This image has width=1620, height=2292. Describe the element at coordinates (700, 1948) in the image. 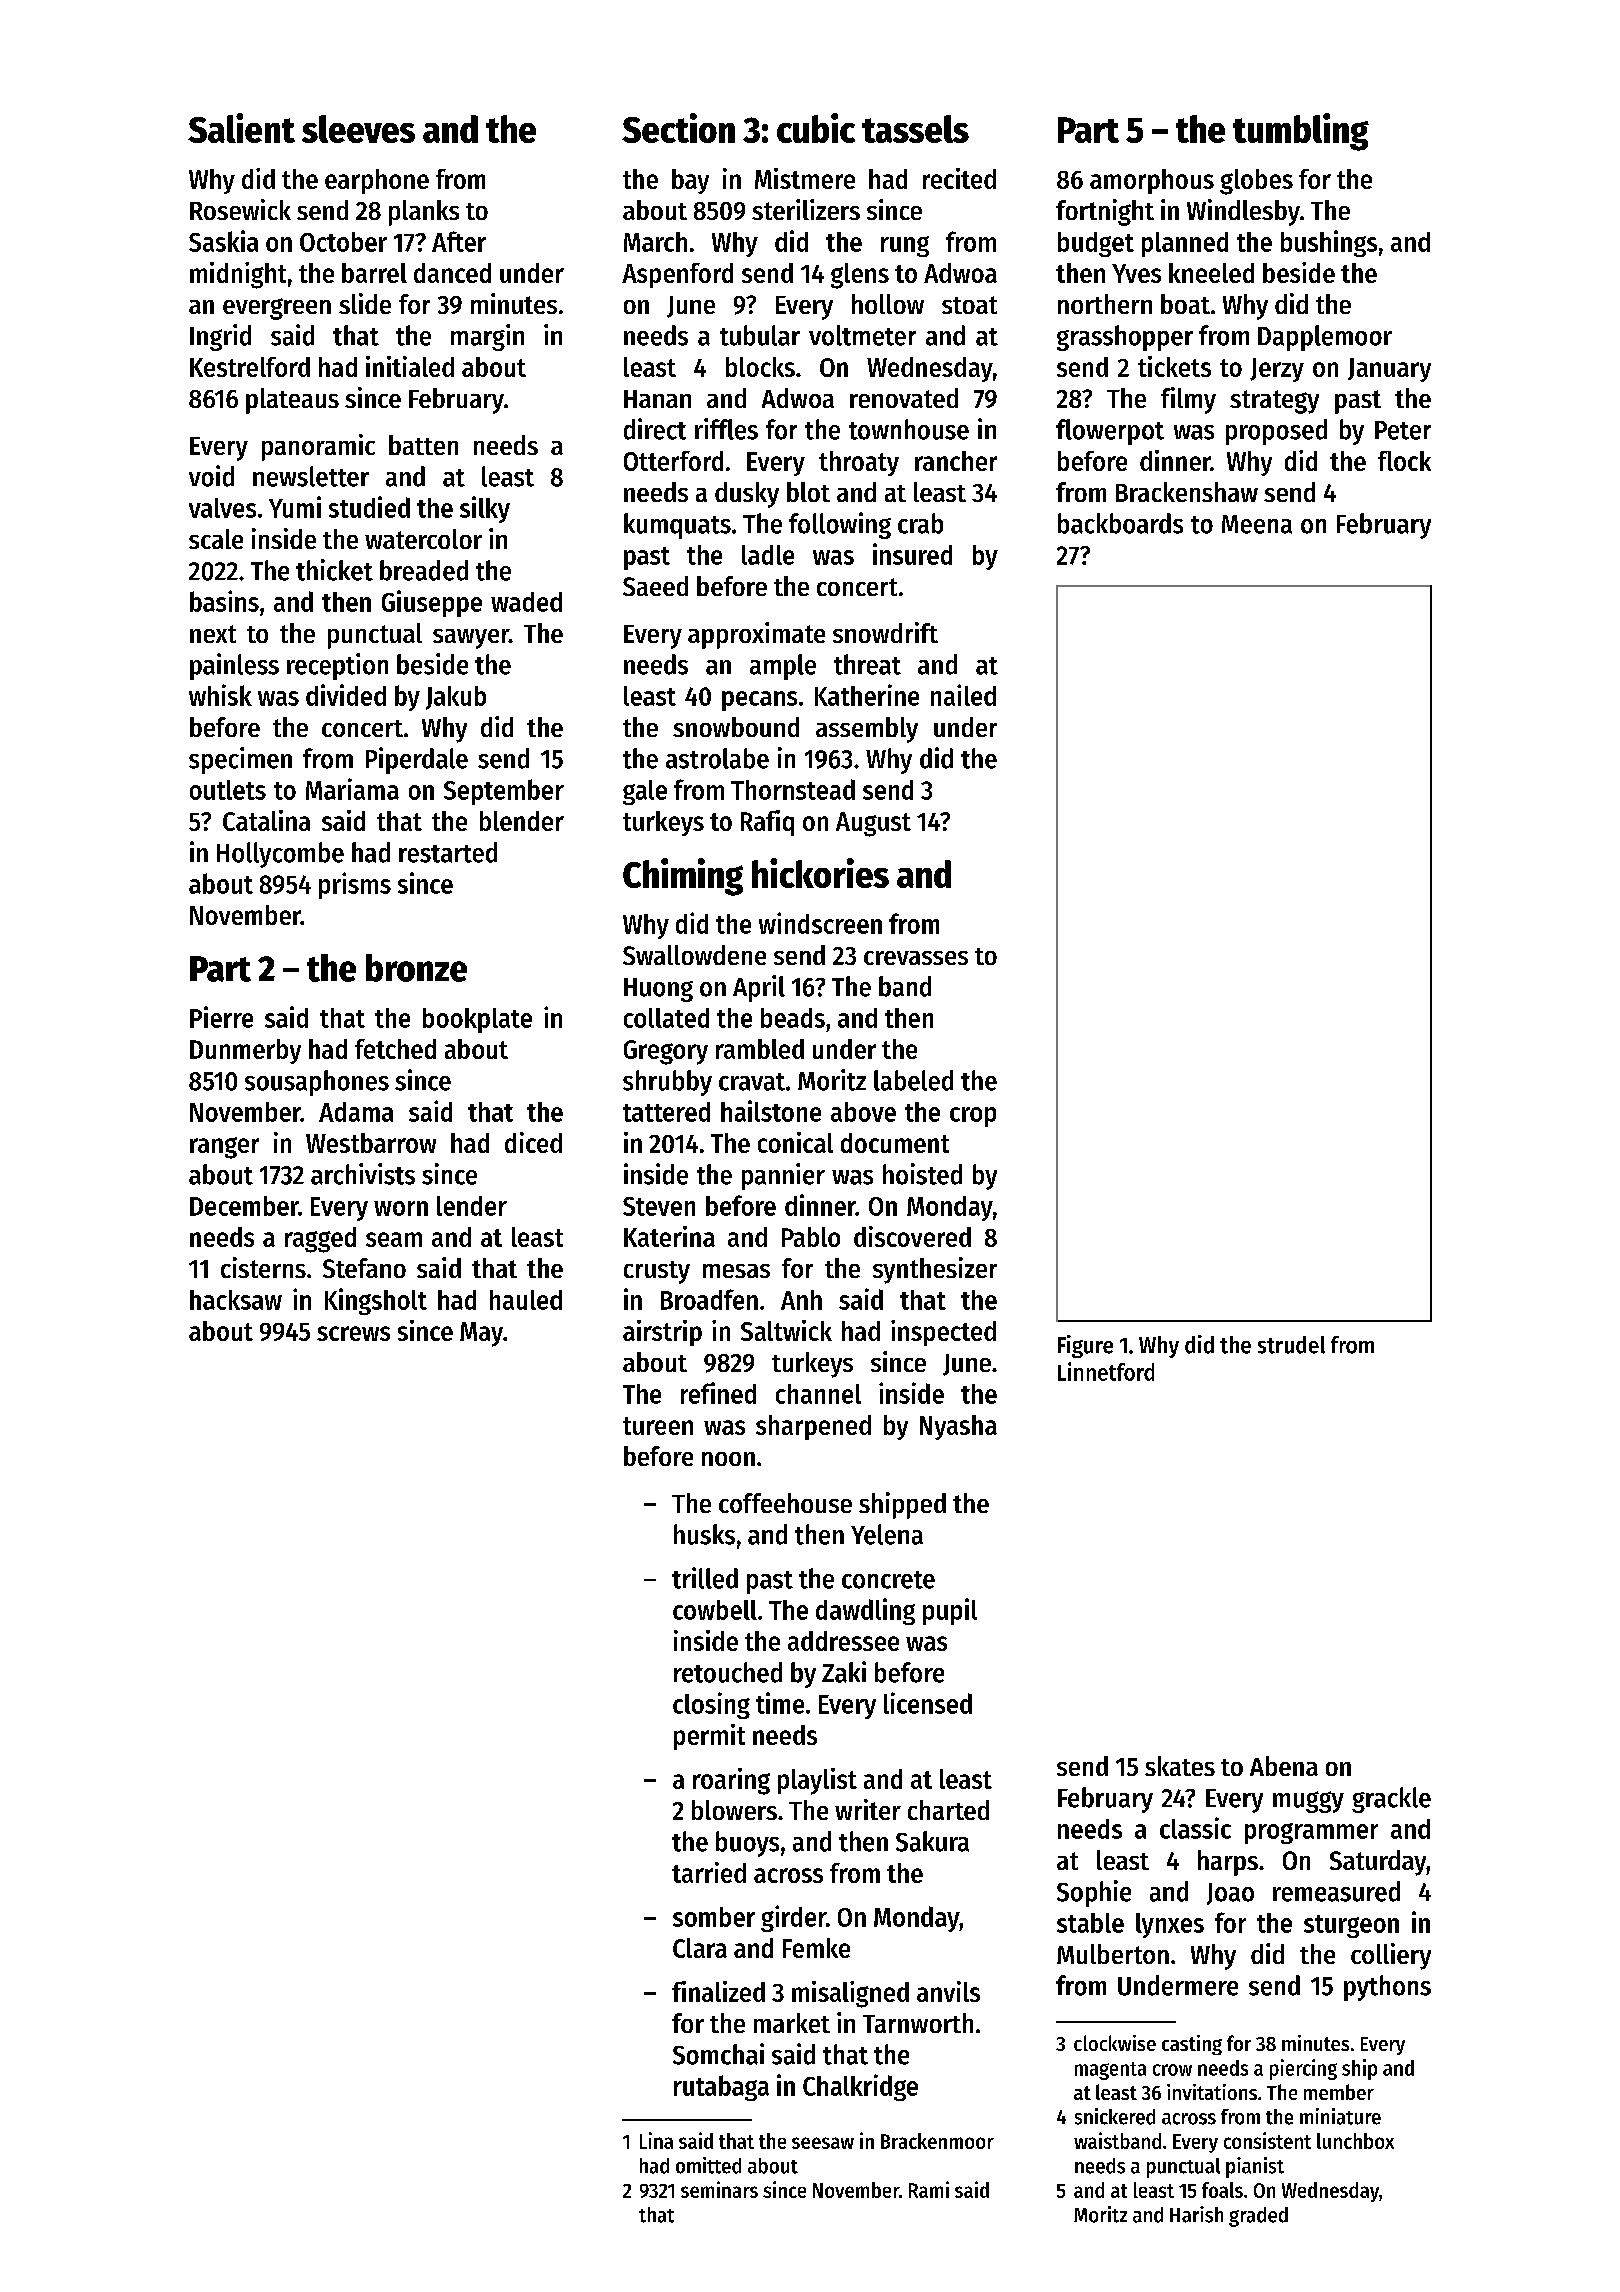

I see `Clara` at that location.
